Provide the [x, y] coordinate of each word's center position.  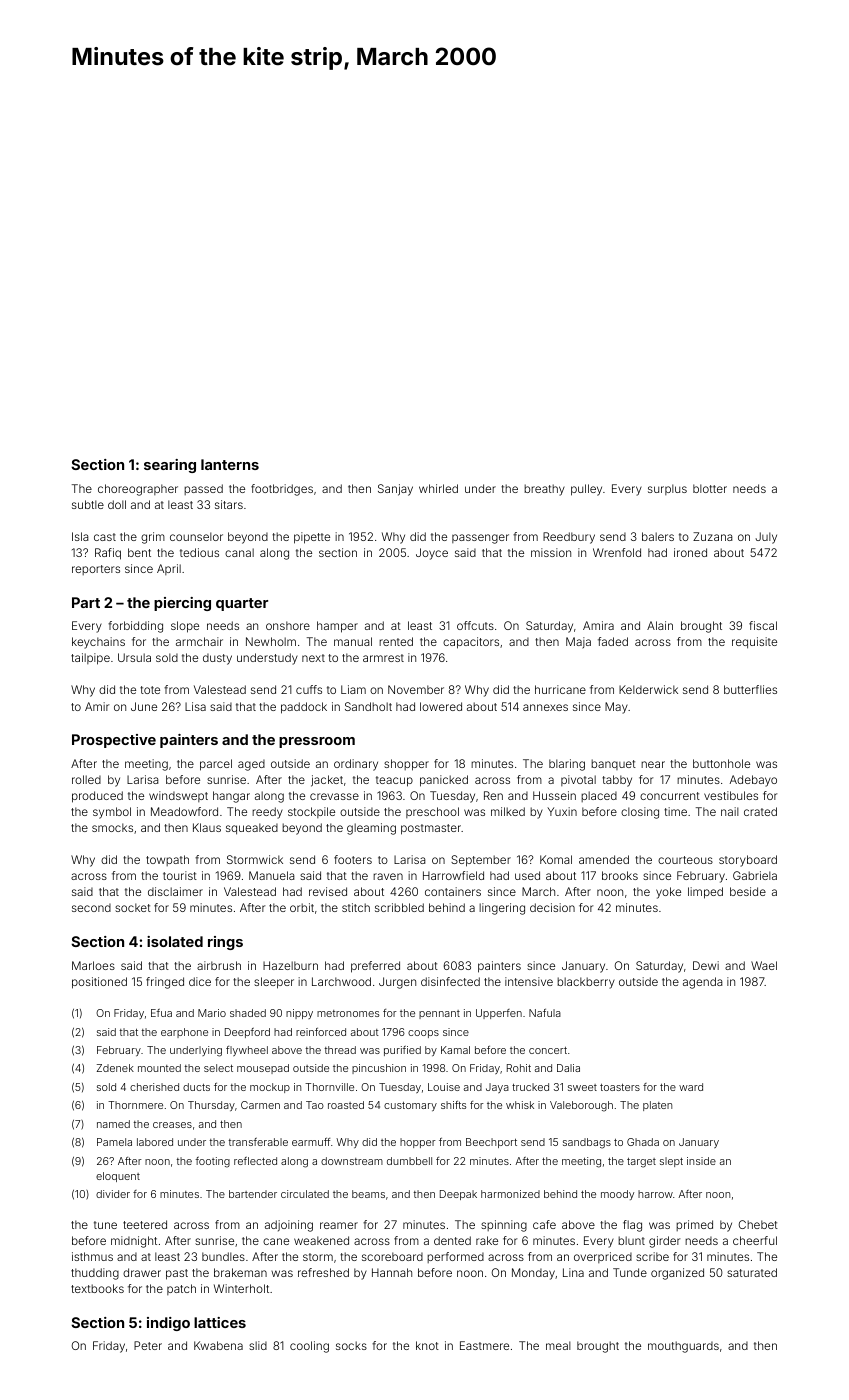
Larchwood [341, 981]
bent [139, 552]
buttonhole [721, 763]
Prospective [114, 741]
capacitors [471, 643]
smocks [112, 827]
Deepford [247, 1033]
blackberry [586, 983]
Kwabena [218, 1345]
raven [388, 876]
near [653, 764]
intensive [529, 981]
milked [508, 811]
